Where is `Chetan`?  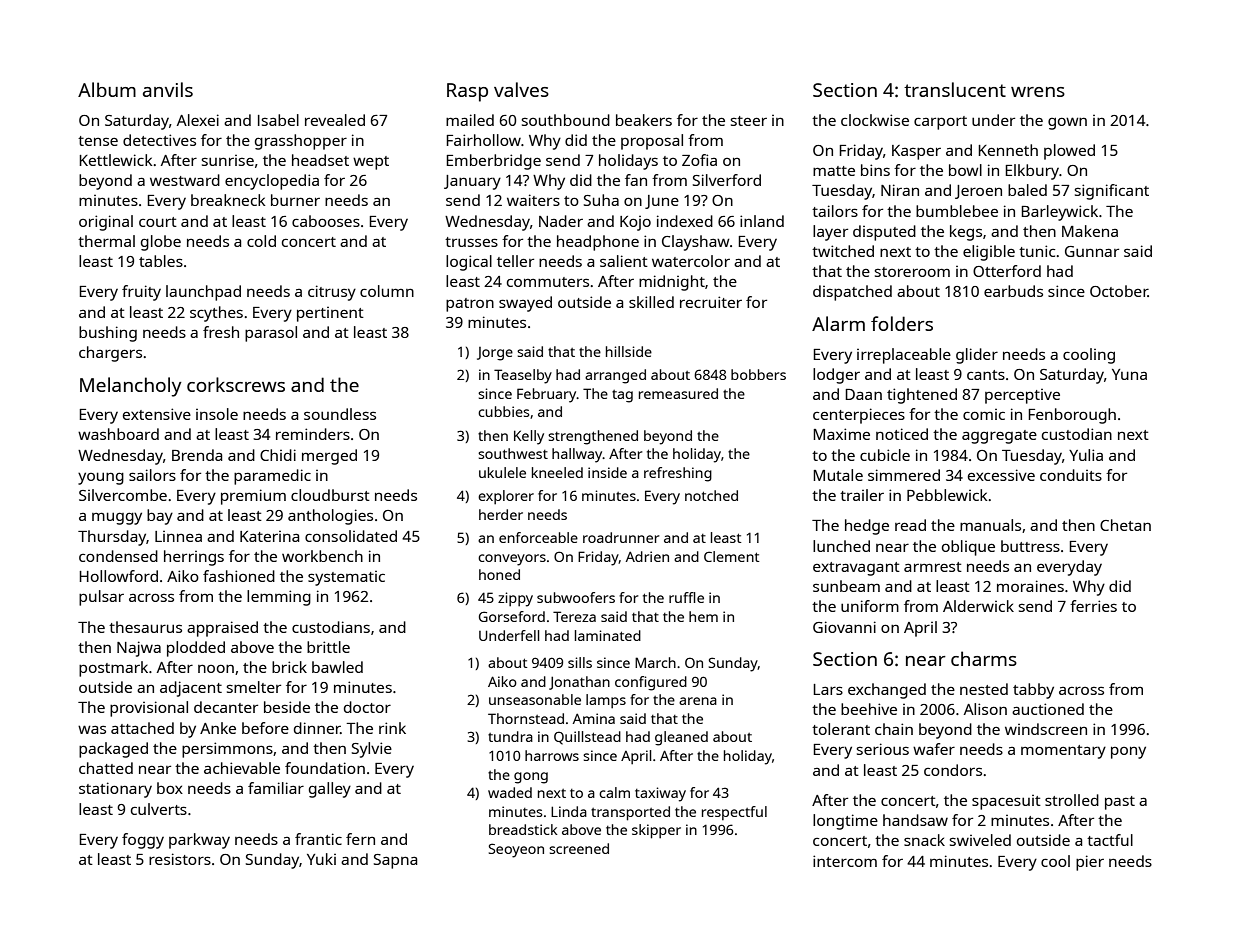 Chetan is located at coordinates (1125, 525).
